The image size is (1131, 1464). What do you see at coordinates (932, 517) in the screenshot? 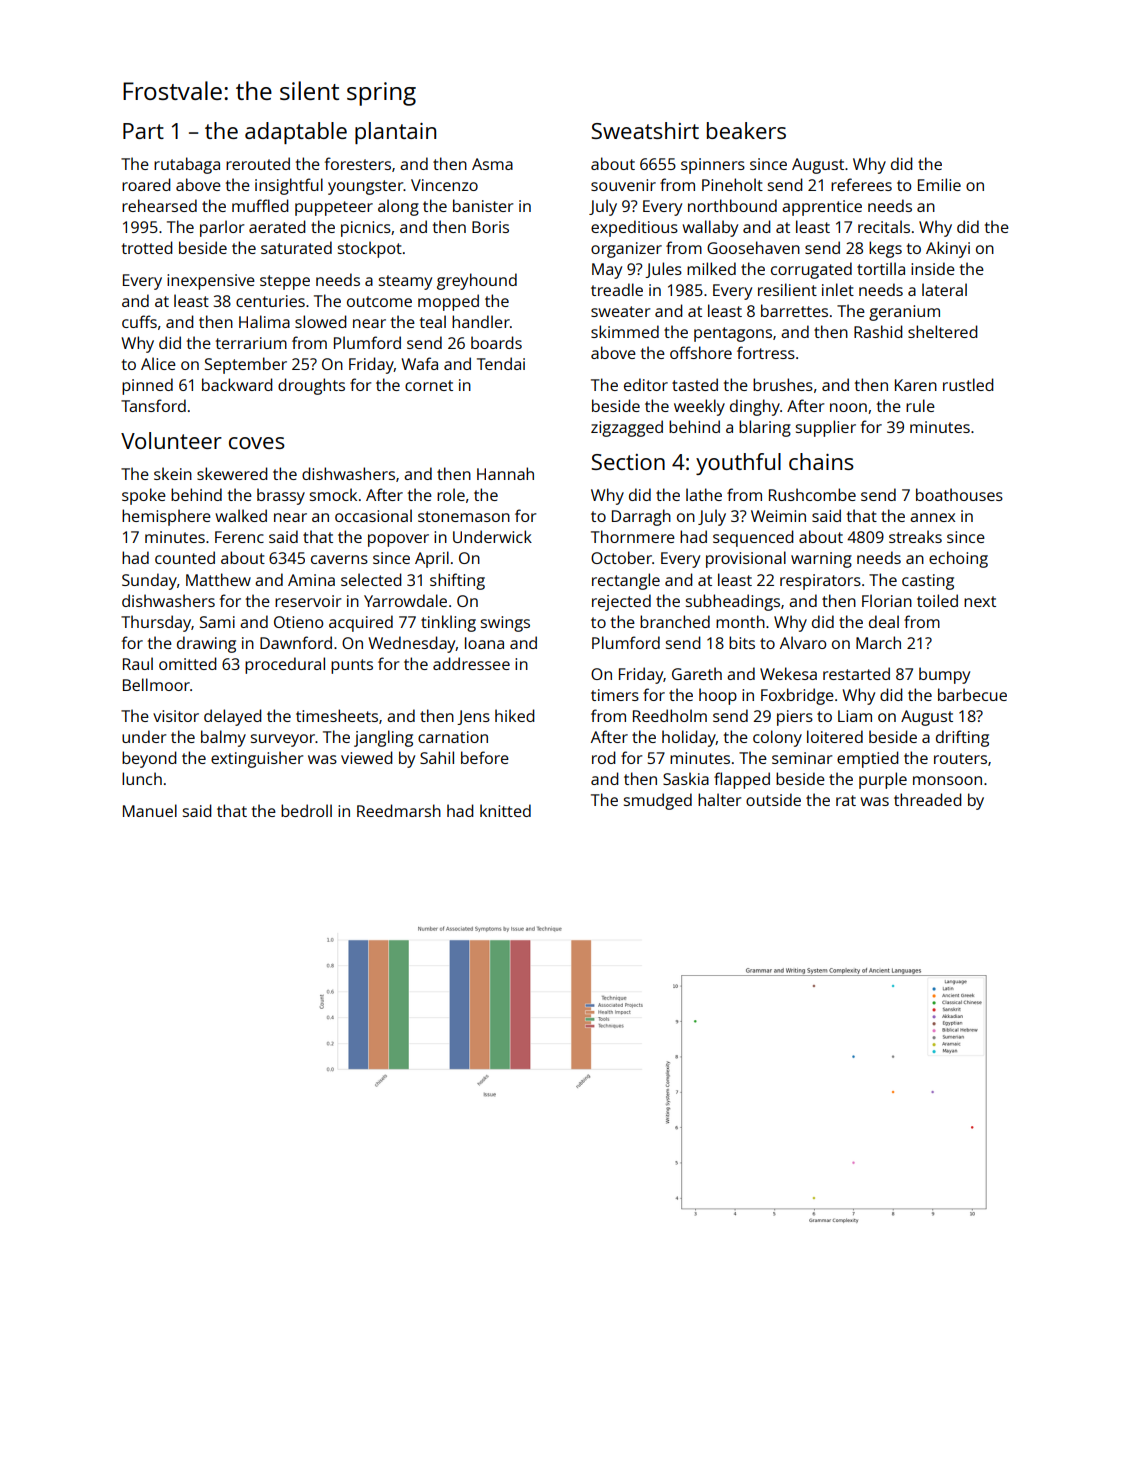
I see `annex` at bounding box center [932, 517].
